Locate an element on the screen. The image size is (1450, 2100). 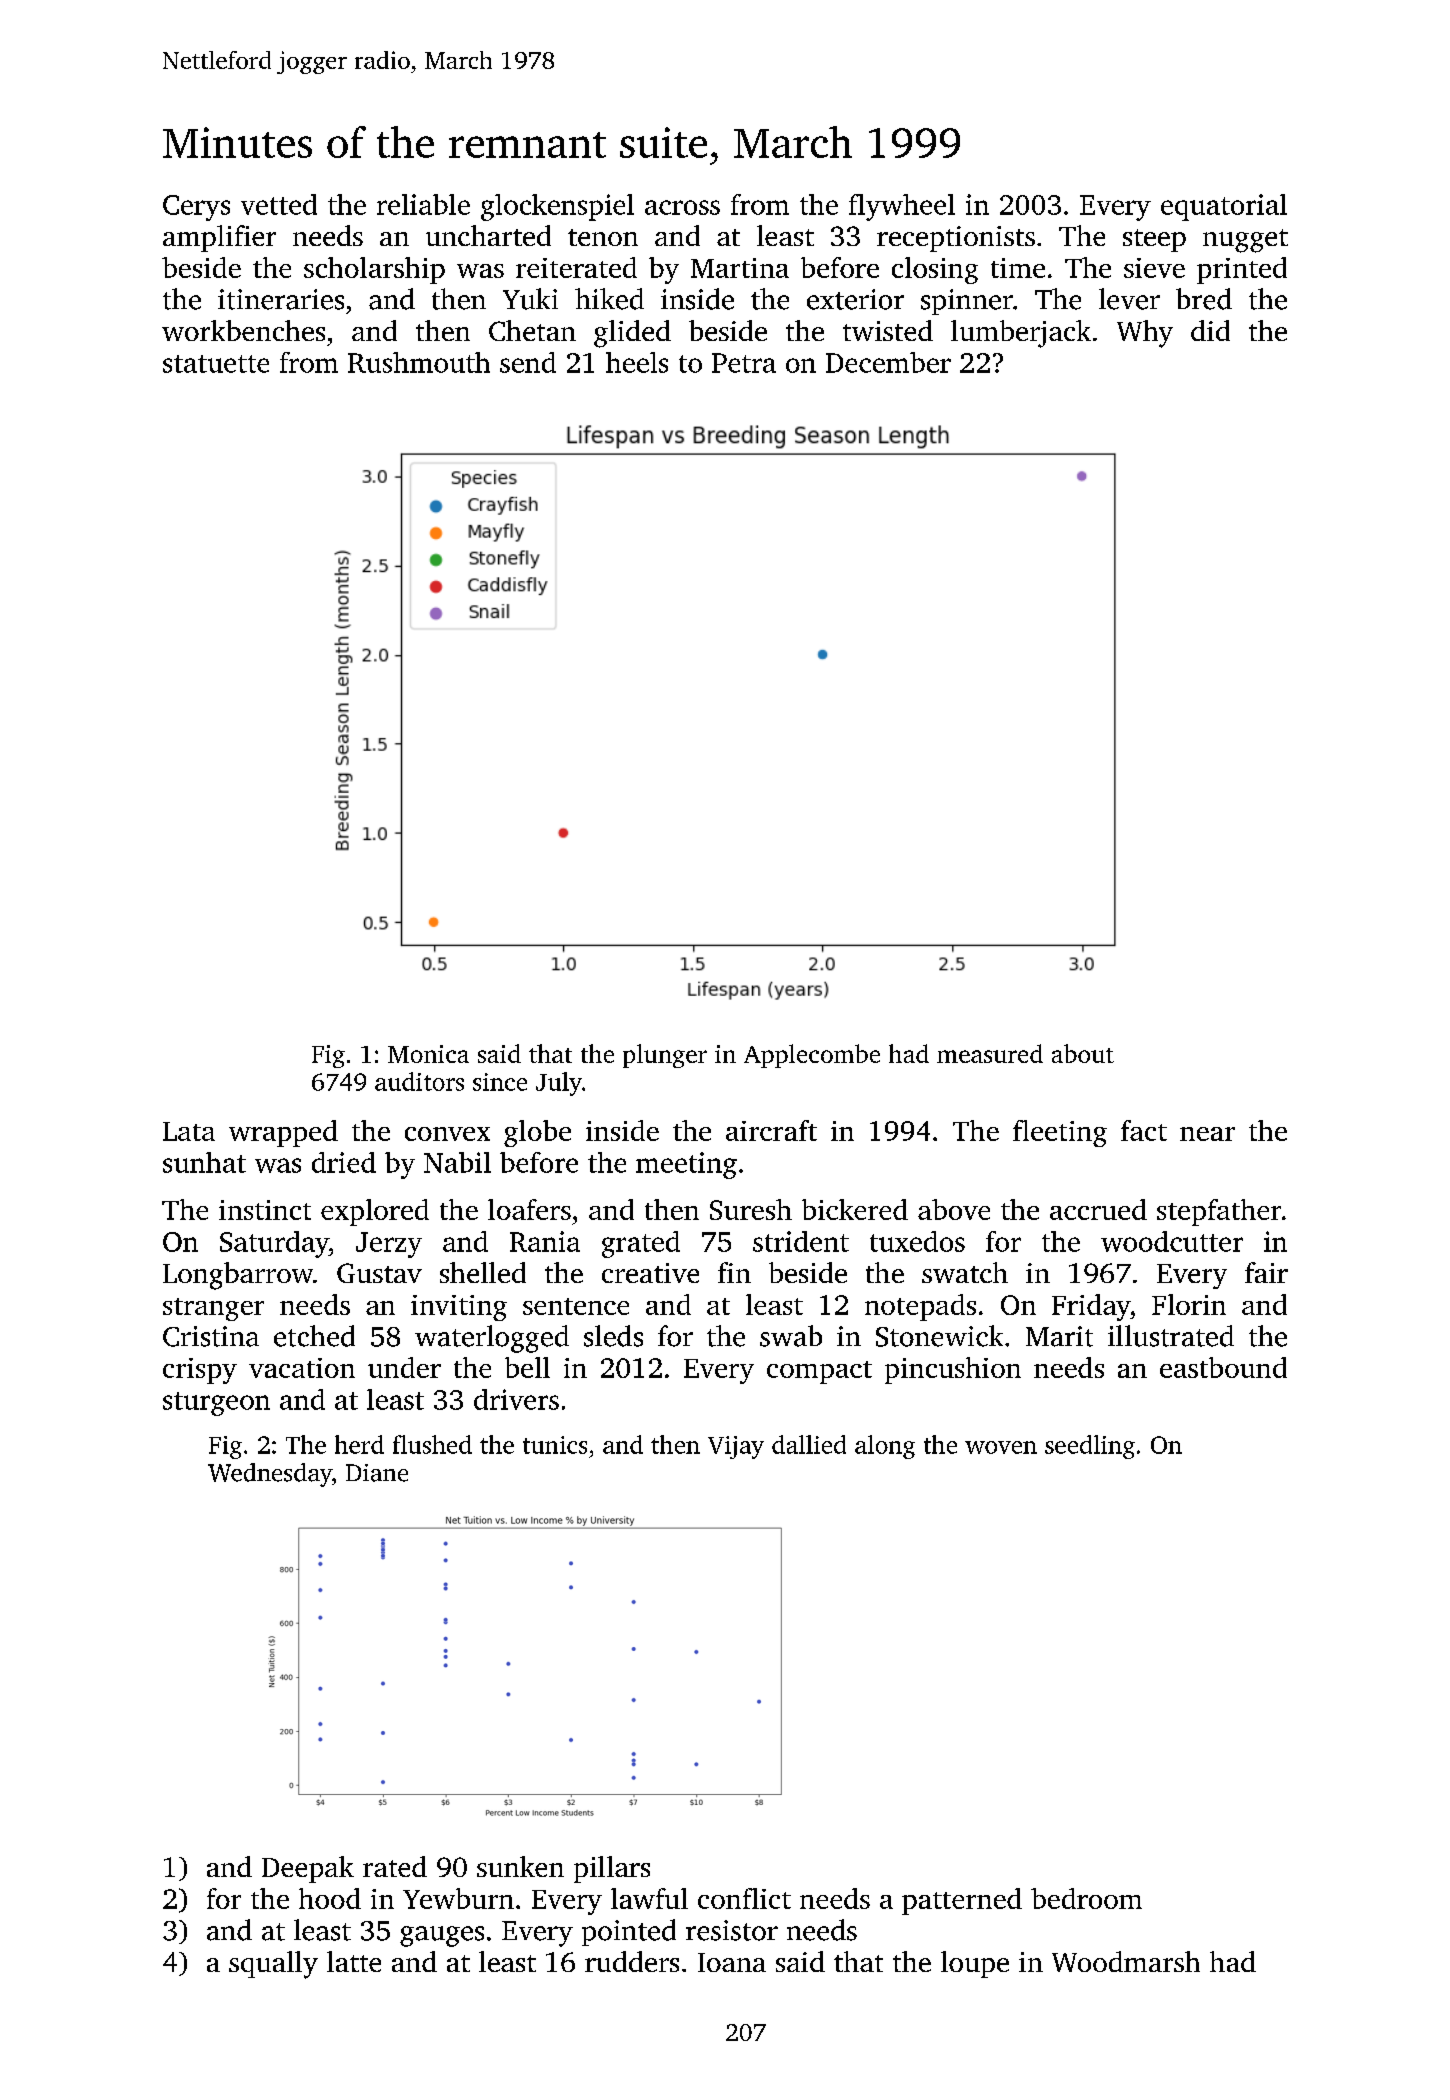
etched is located at coordinates (314, 1336).
